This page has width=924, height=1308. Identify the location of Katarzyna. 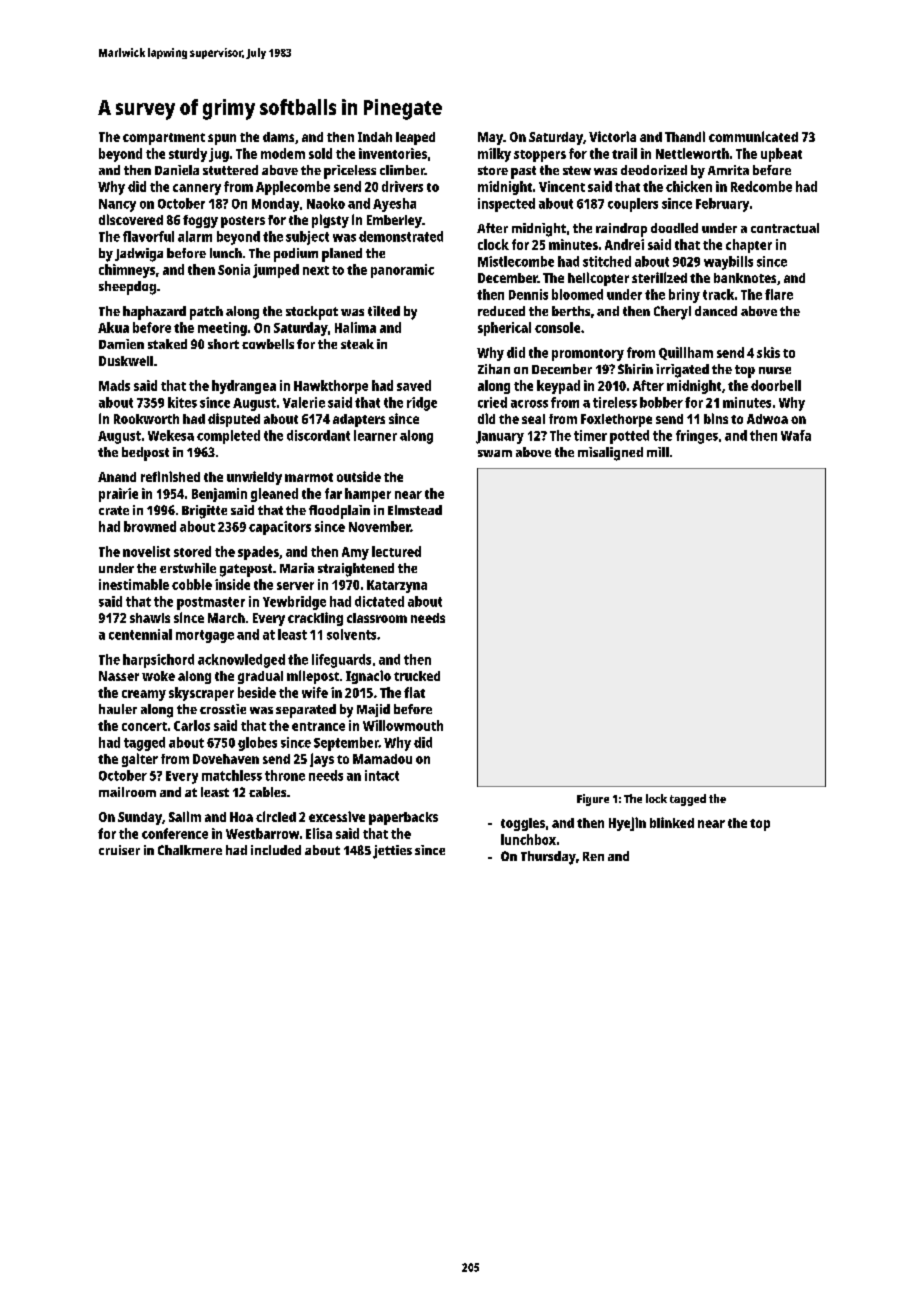
(397, 586).
